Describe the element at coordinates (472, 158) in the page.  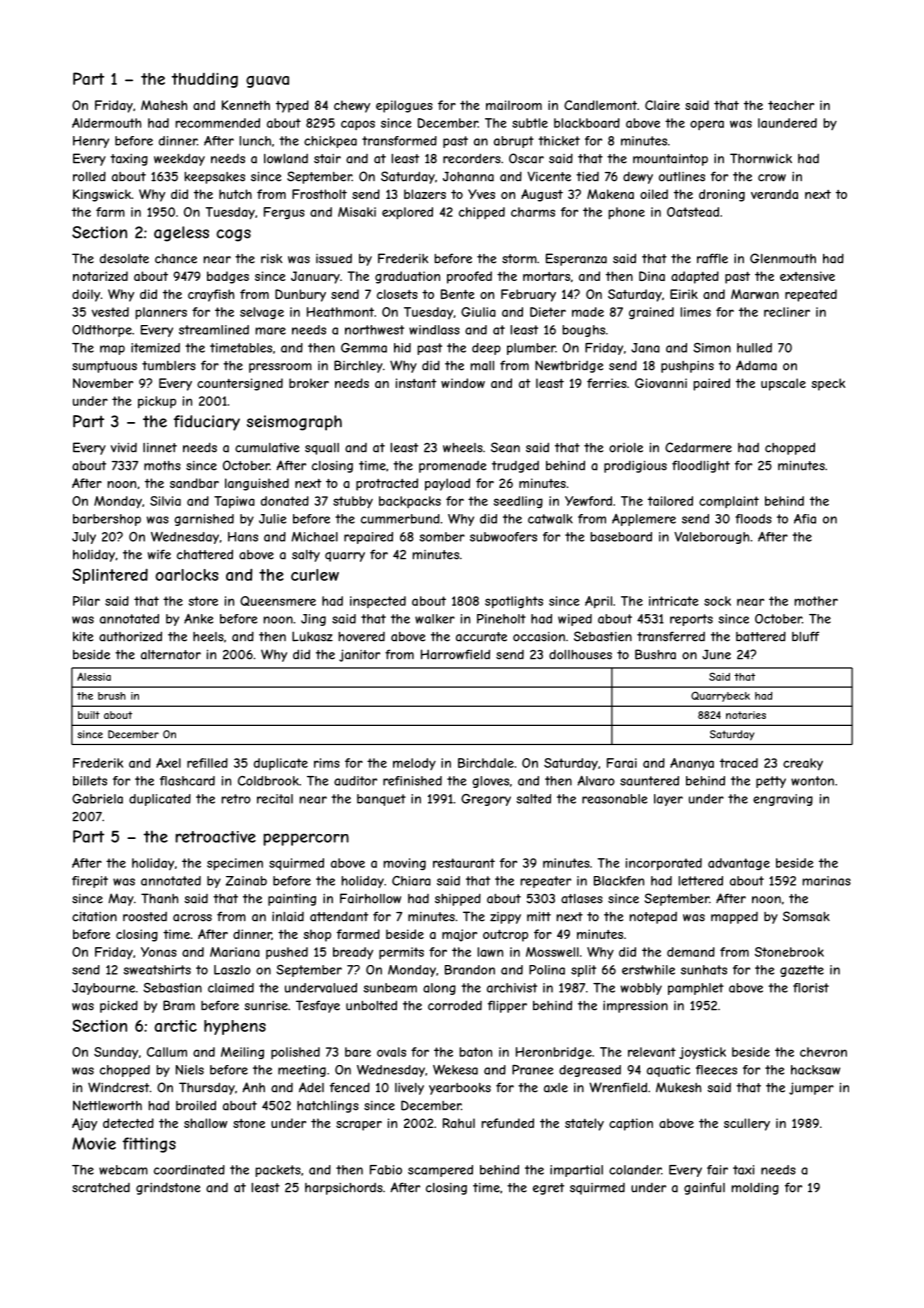
I see `recorders` at that location.
